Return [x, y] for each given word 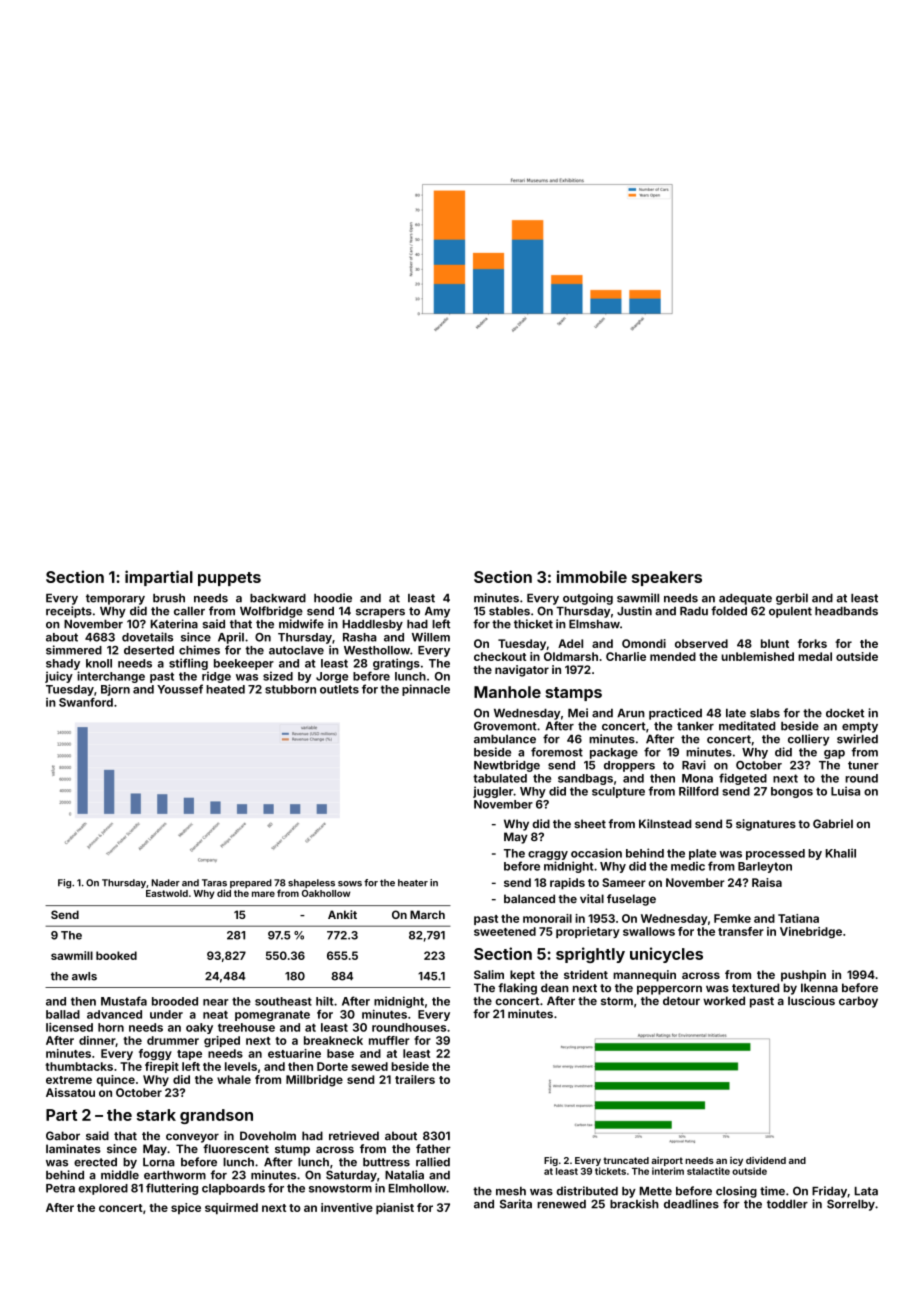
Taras [214, 883]
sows [350, 884]
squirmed [231, 1209]
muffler [389, 1040]
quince [115, 1080]
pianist [395, 1209]
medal [815, 656]
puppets [229, 579]
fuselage [631, 900]
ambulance [505, 739]
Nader [166, 883]
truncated [626, 1160]
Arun [631, 713]
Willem [431, 637]
